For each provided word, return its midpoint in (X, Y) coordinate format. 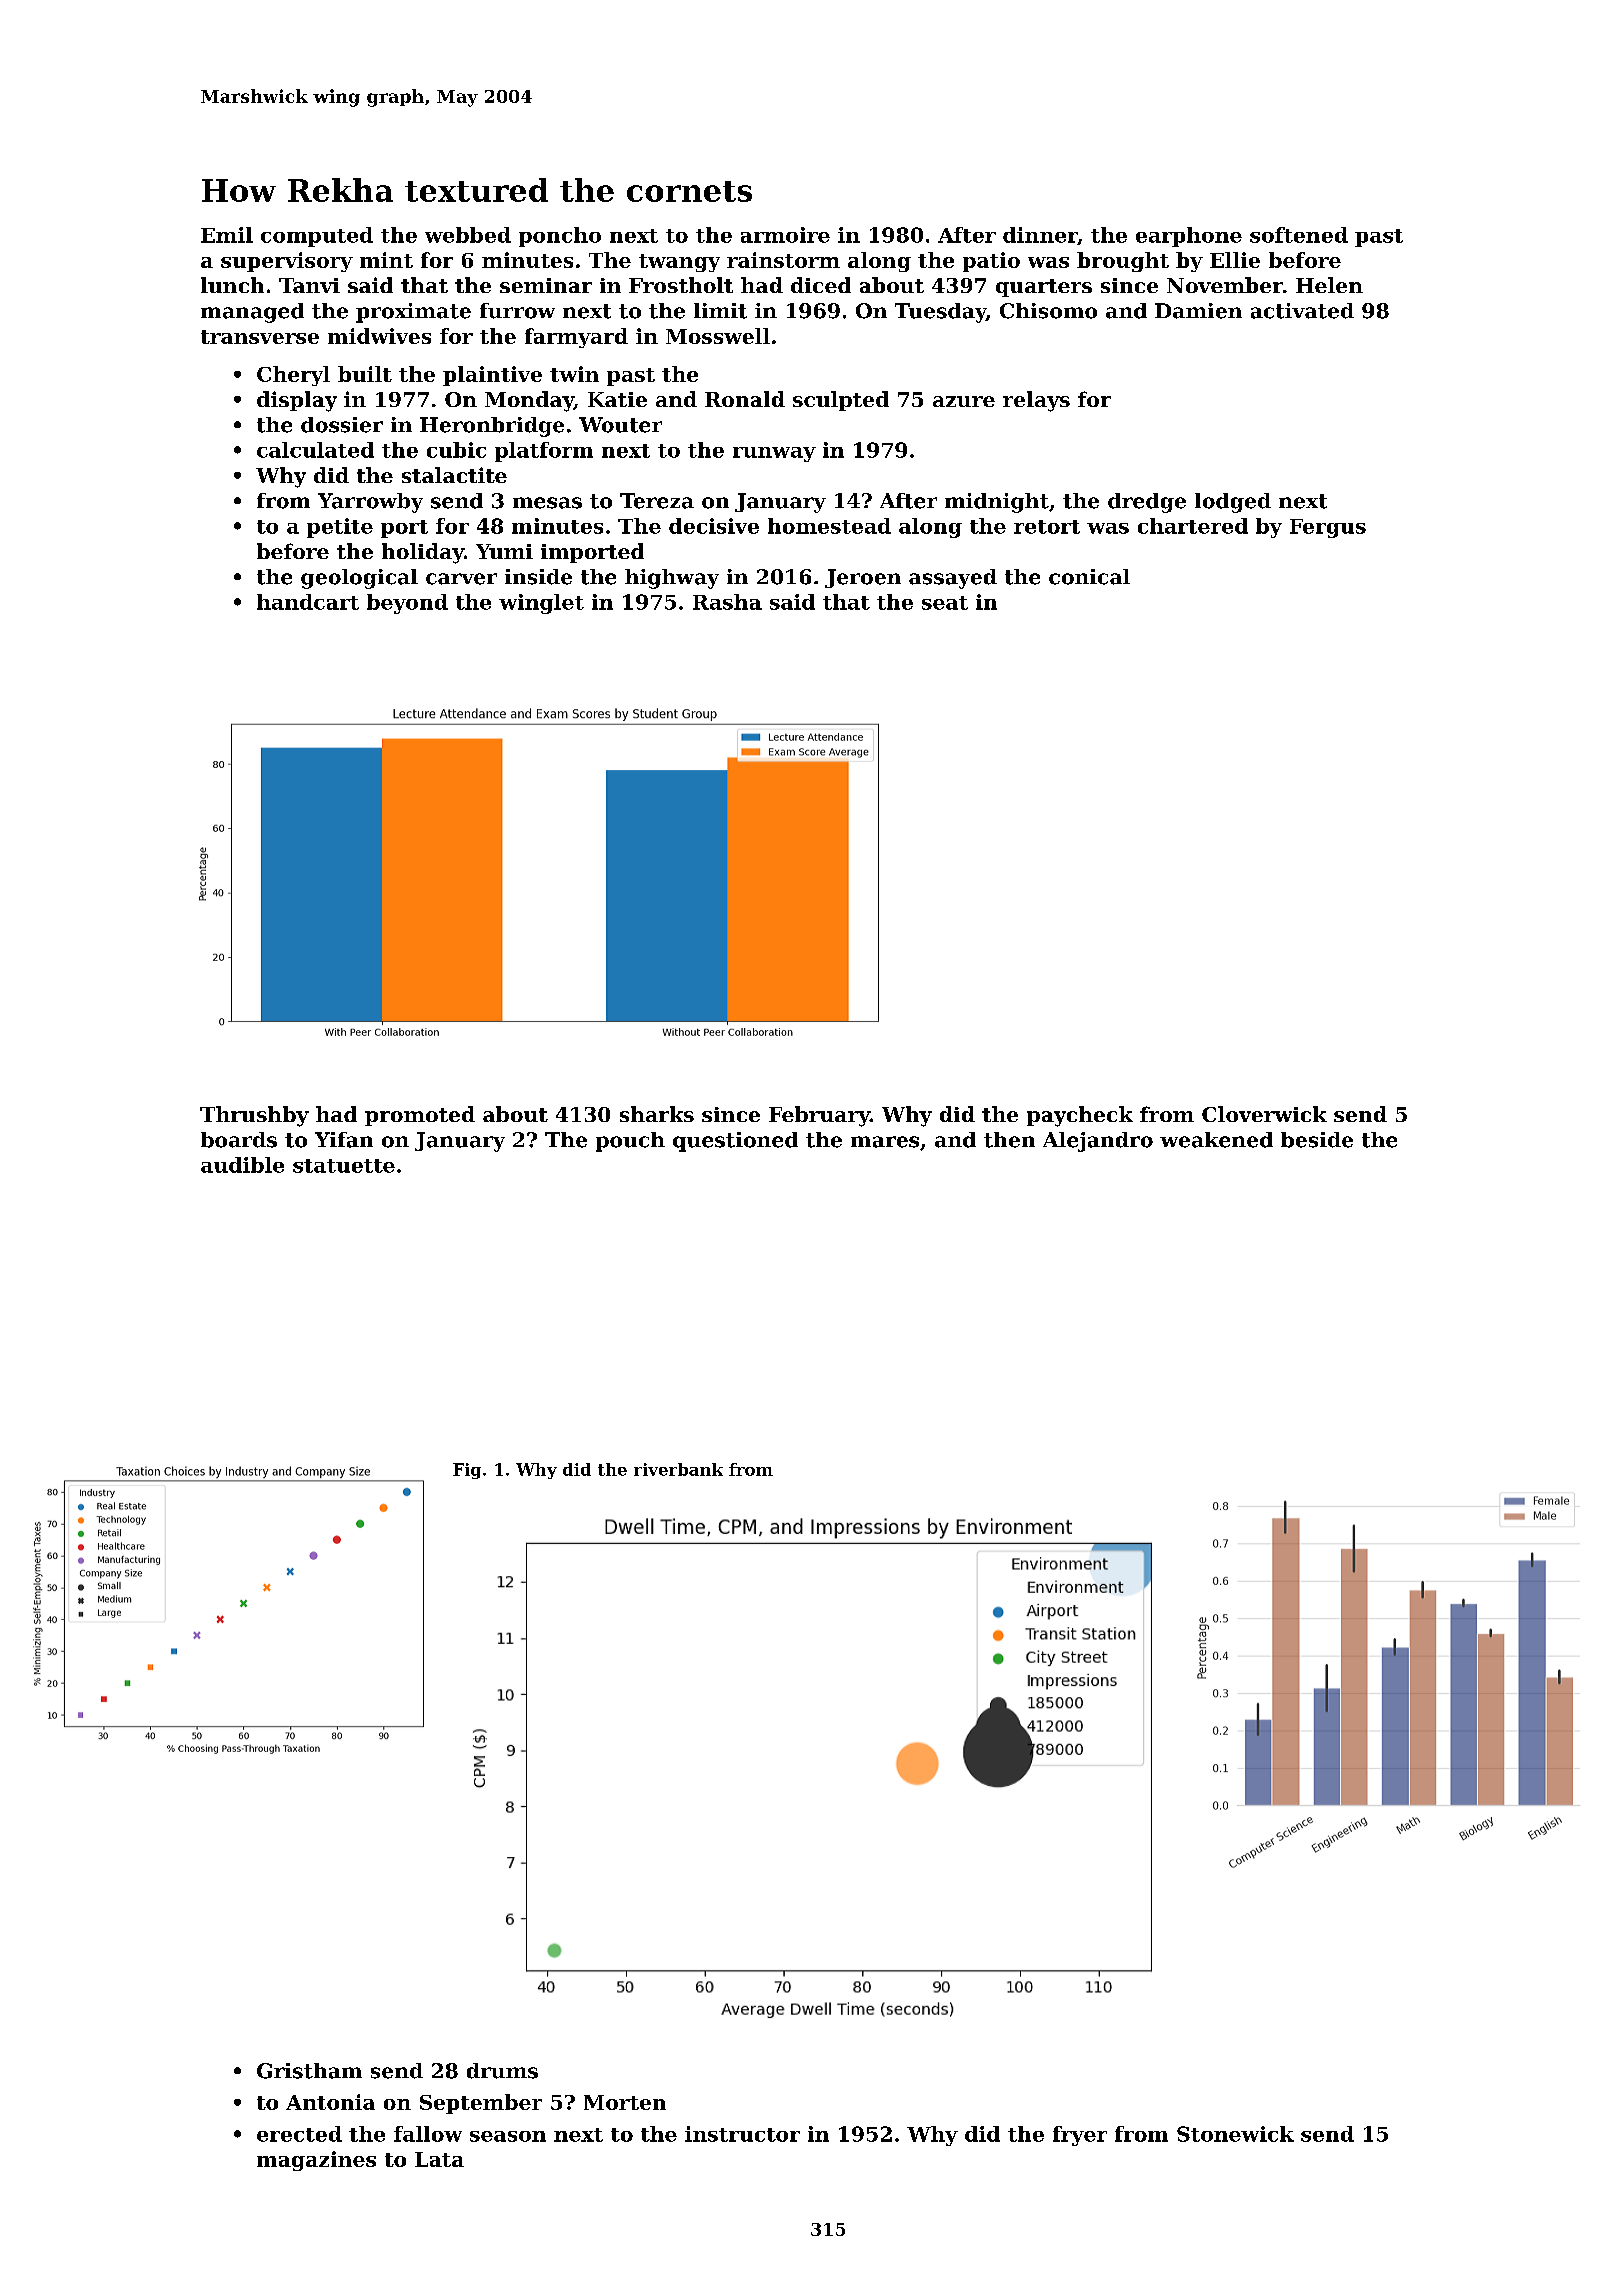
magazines (316, 2161)
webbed (468, 235)
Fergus (1328, 528)
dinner (1040, 236)
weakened (1216, 1140)
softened (1299, 235)
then (1009, 1140)
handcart (308, 602)
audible (242, 1165)
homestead (829, 526)
